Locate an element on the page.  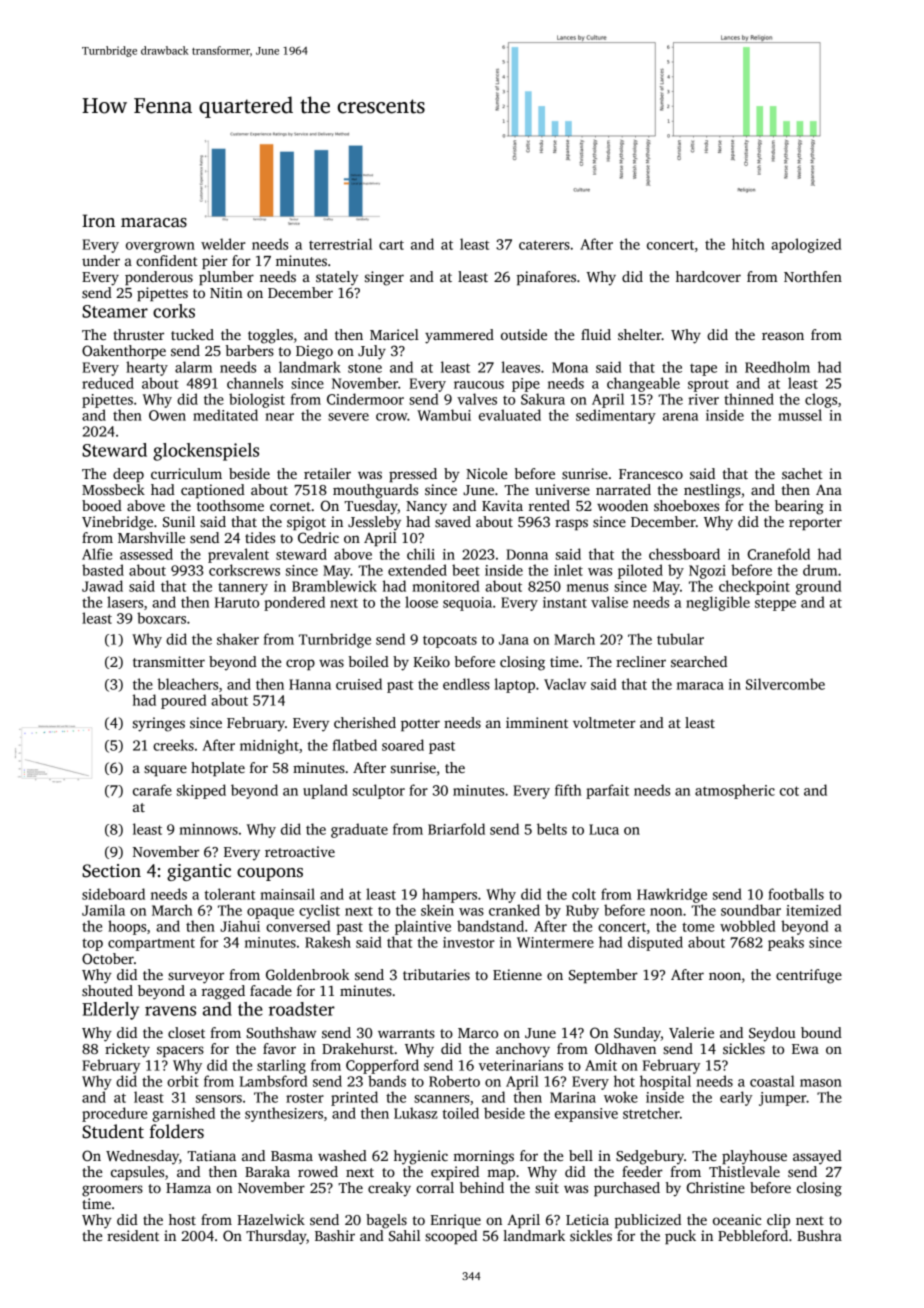
cruised is located at coordinates (359, 684).
